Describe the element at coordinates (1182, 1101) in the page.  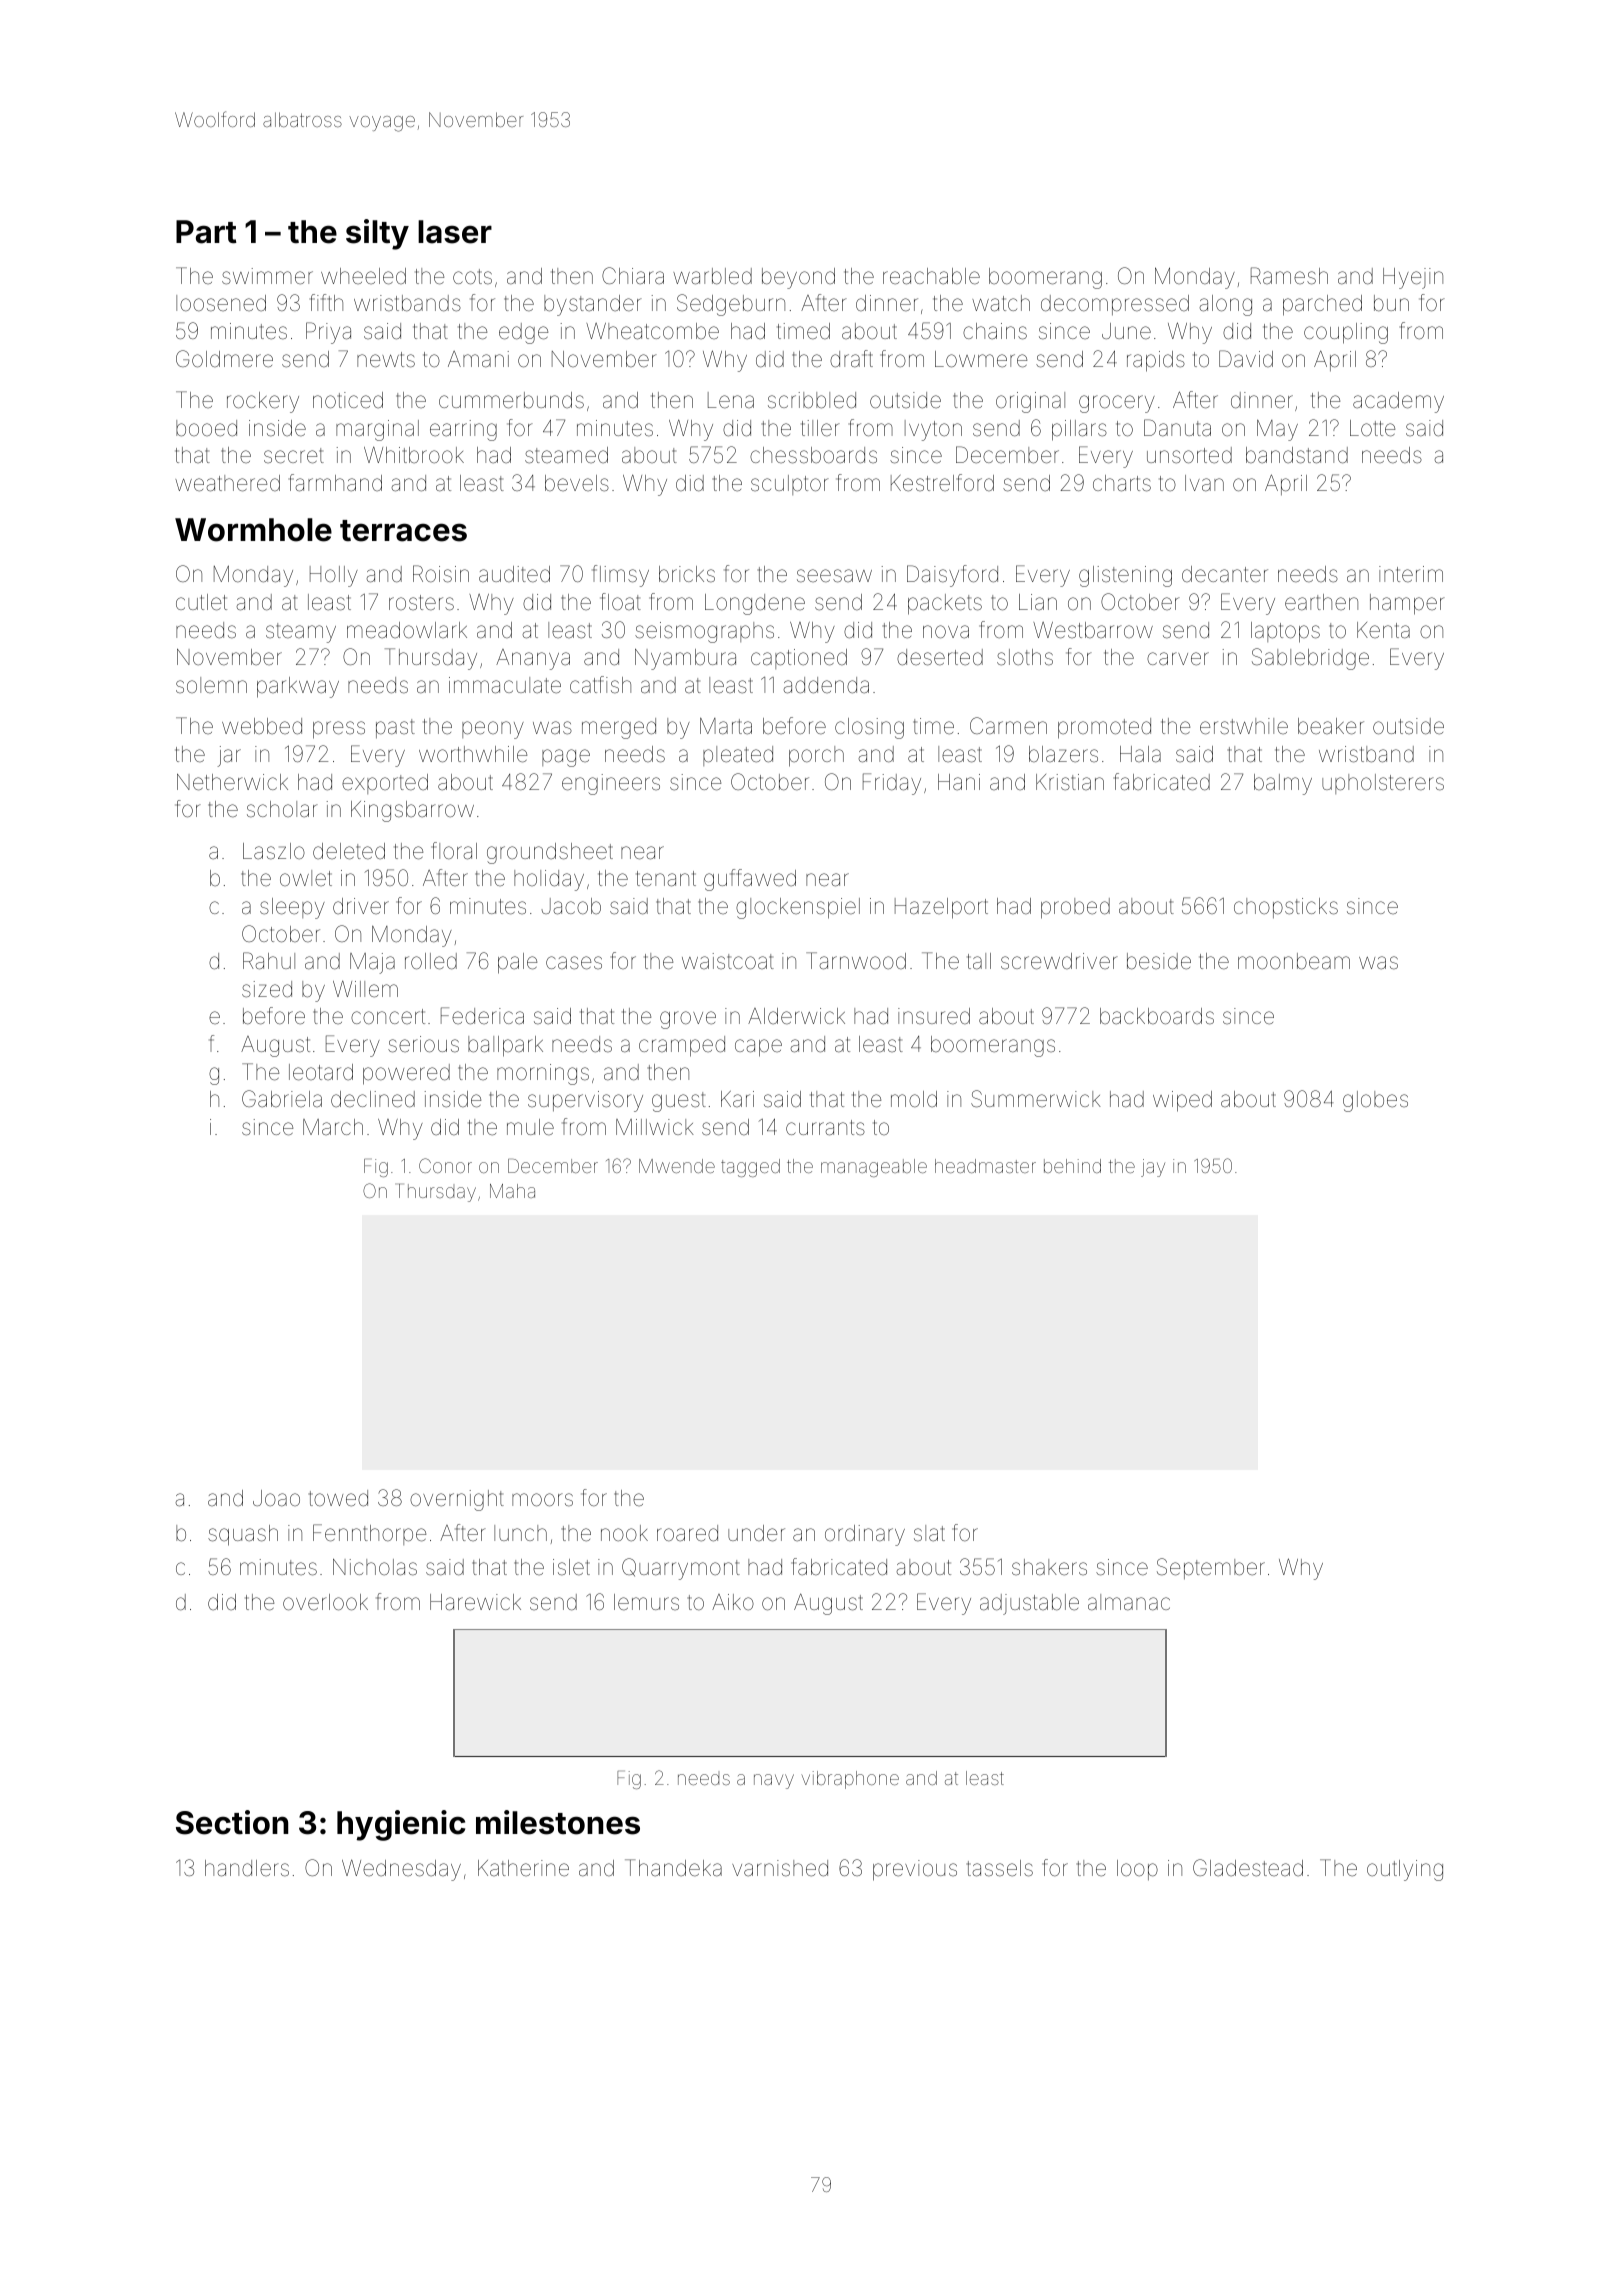
I see `wiped` at that location.
